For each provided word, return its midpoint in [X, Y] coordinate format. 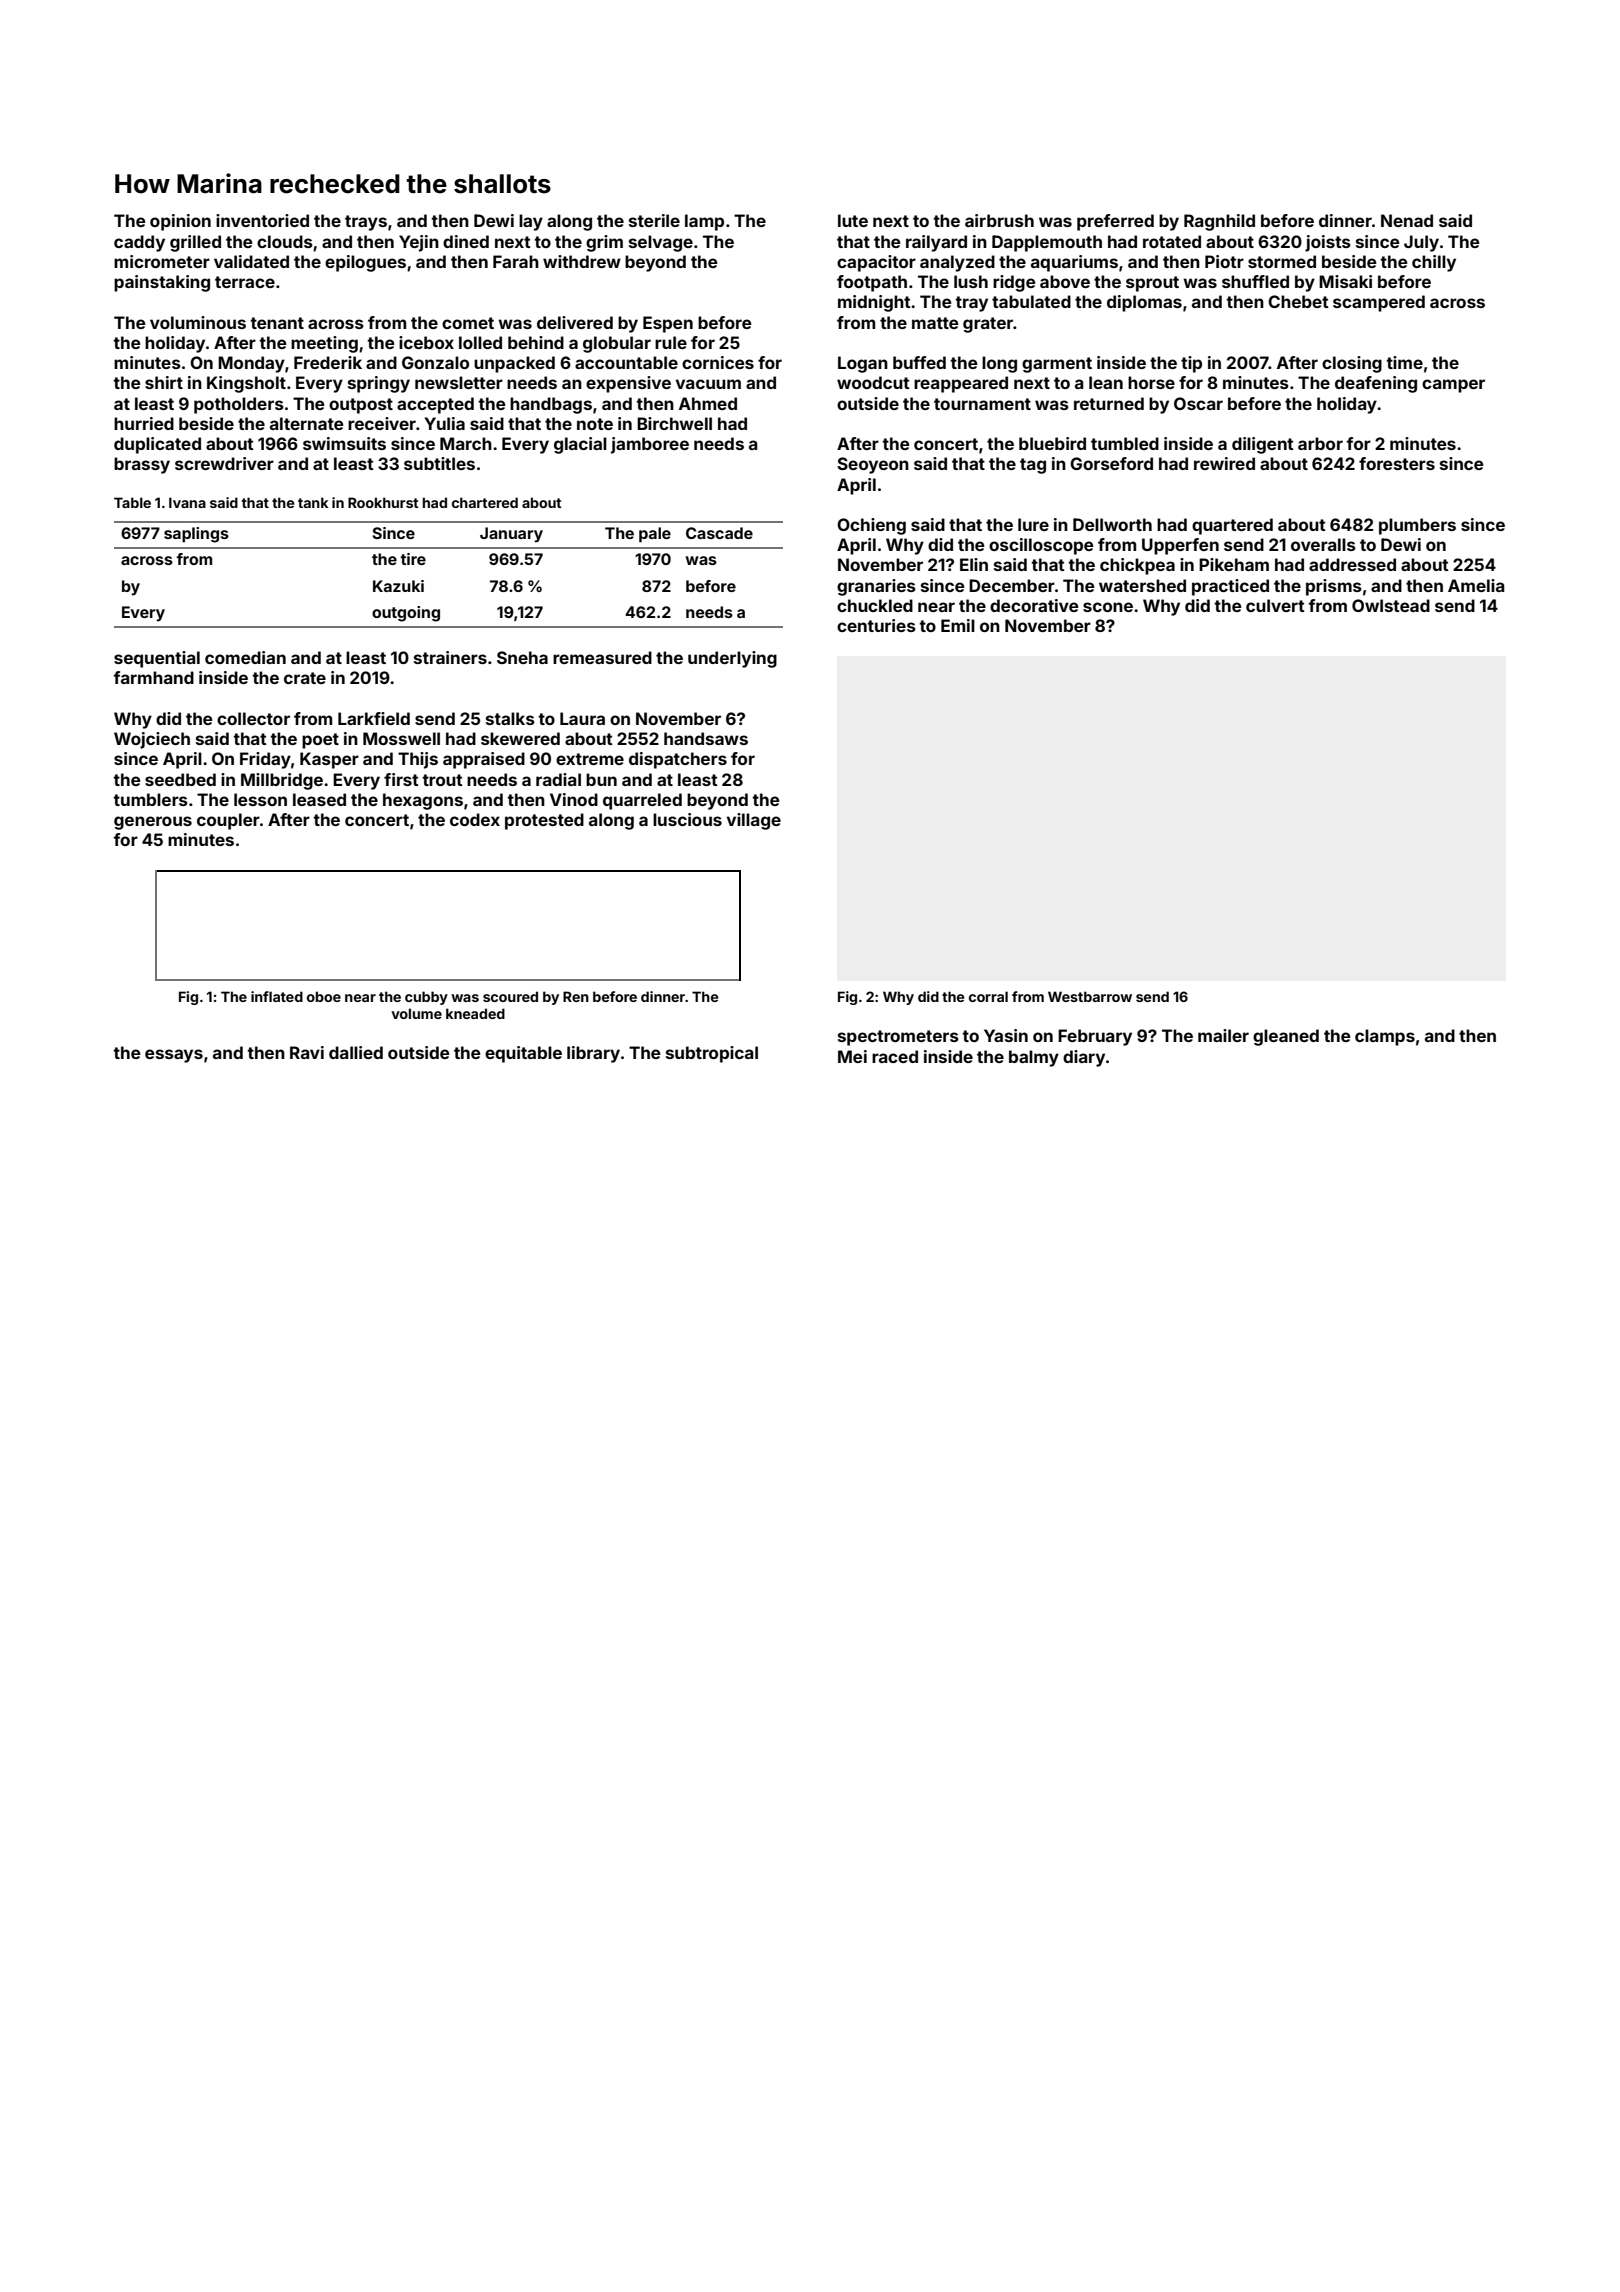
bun [601, 779]
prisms [1334, 587]
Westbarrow [1090, 996]
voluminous [198, 322]
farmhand [153, 677]
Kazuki [398, 586]
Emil [958, 625]
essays [174, 1056]
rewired [1224, 463]
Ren [576, 996]
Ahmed [708, 403]
